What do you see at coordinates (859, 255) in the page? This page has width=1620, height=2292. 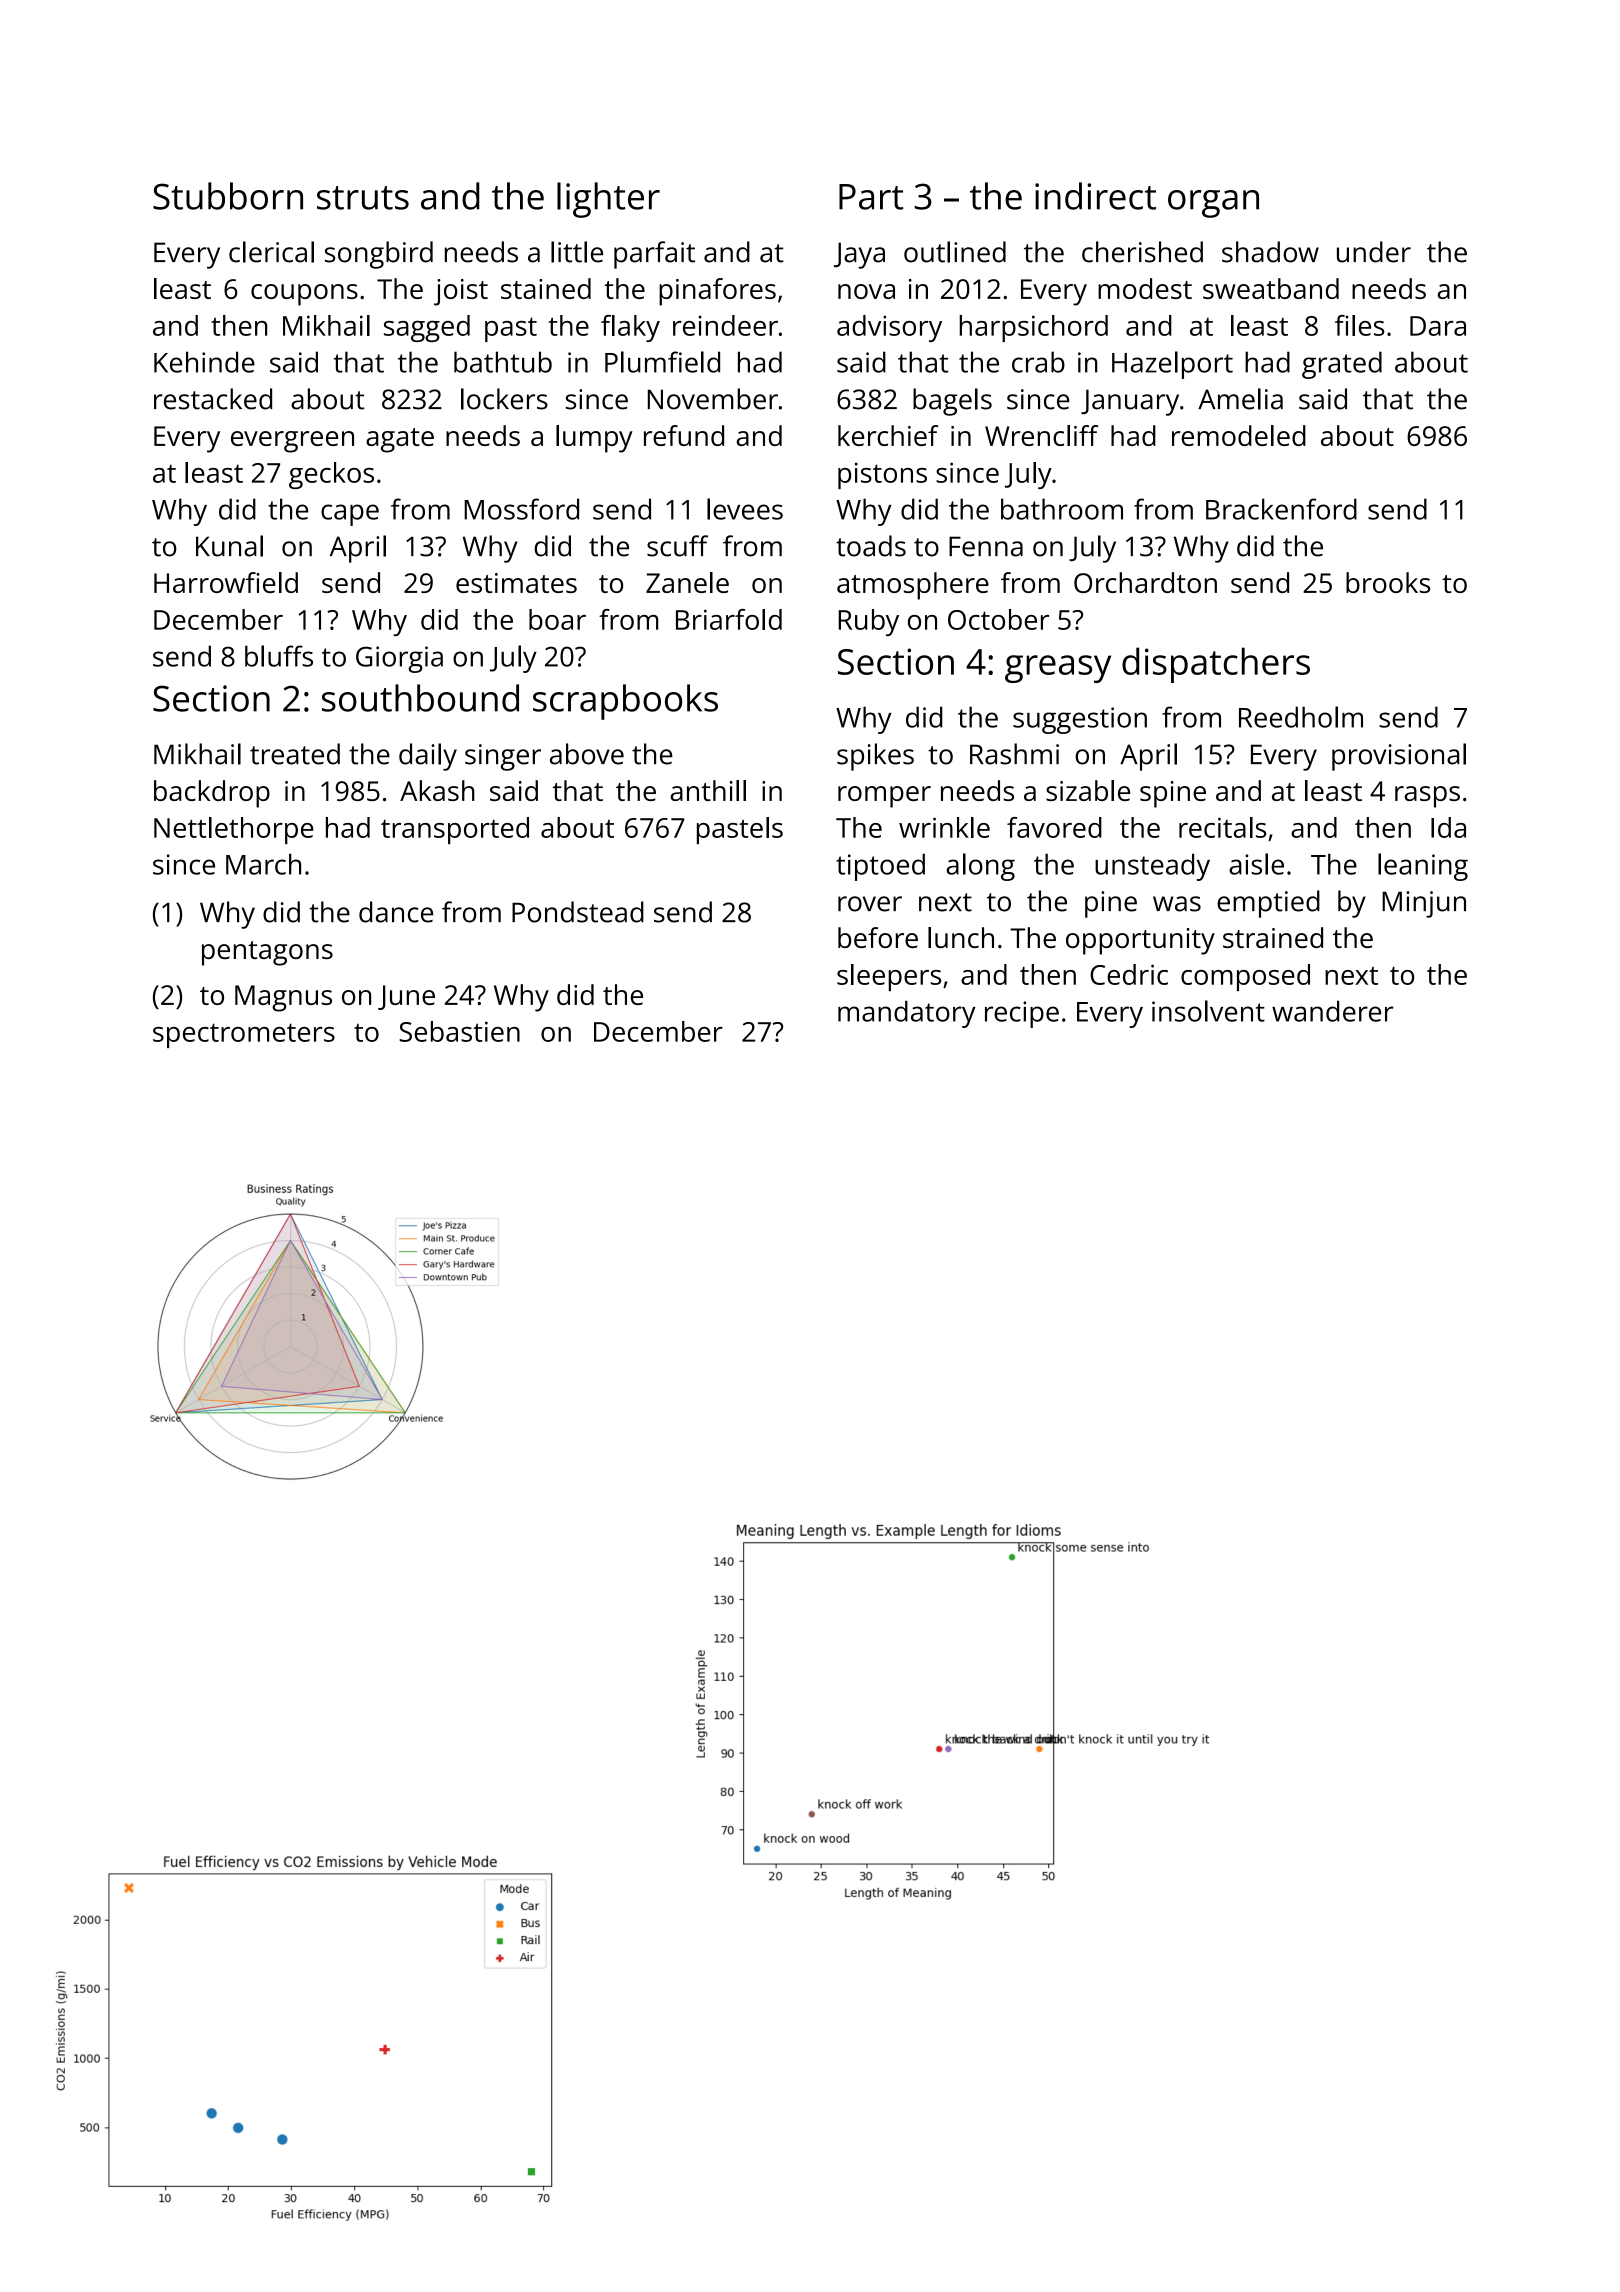 I see `Jaya` at bounding box center [859, 255].
